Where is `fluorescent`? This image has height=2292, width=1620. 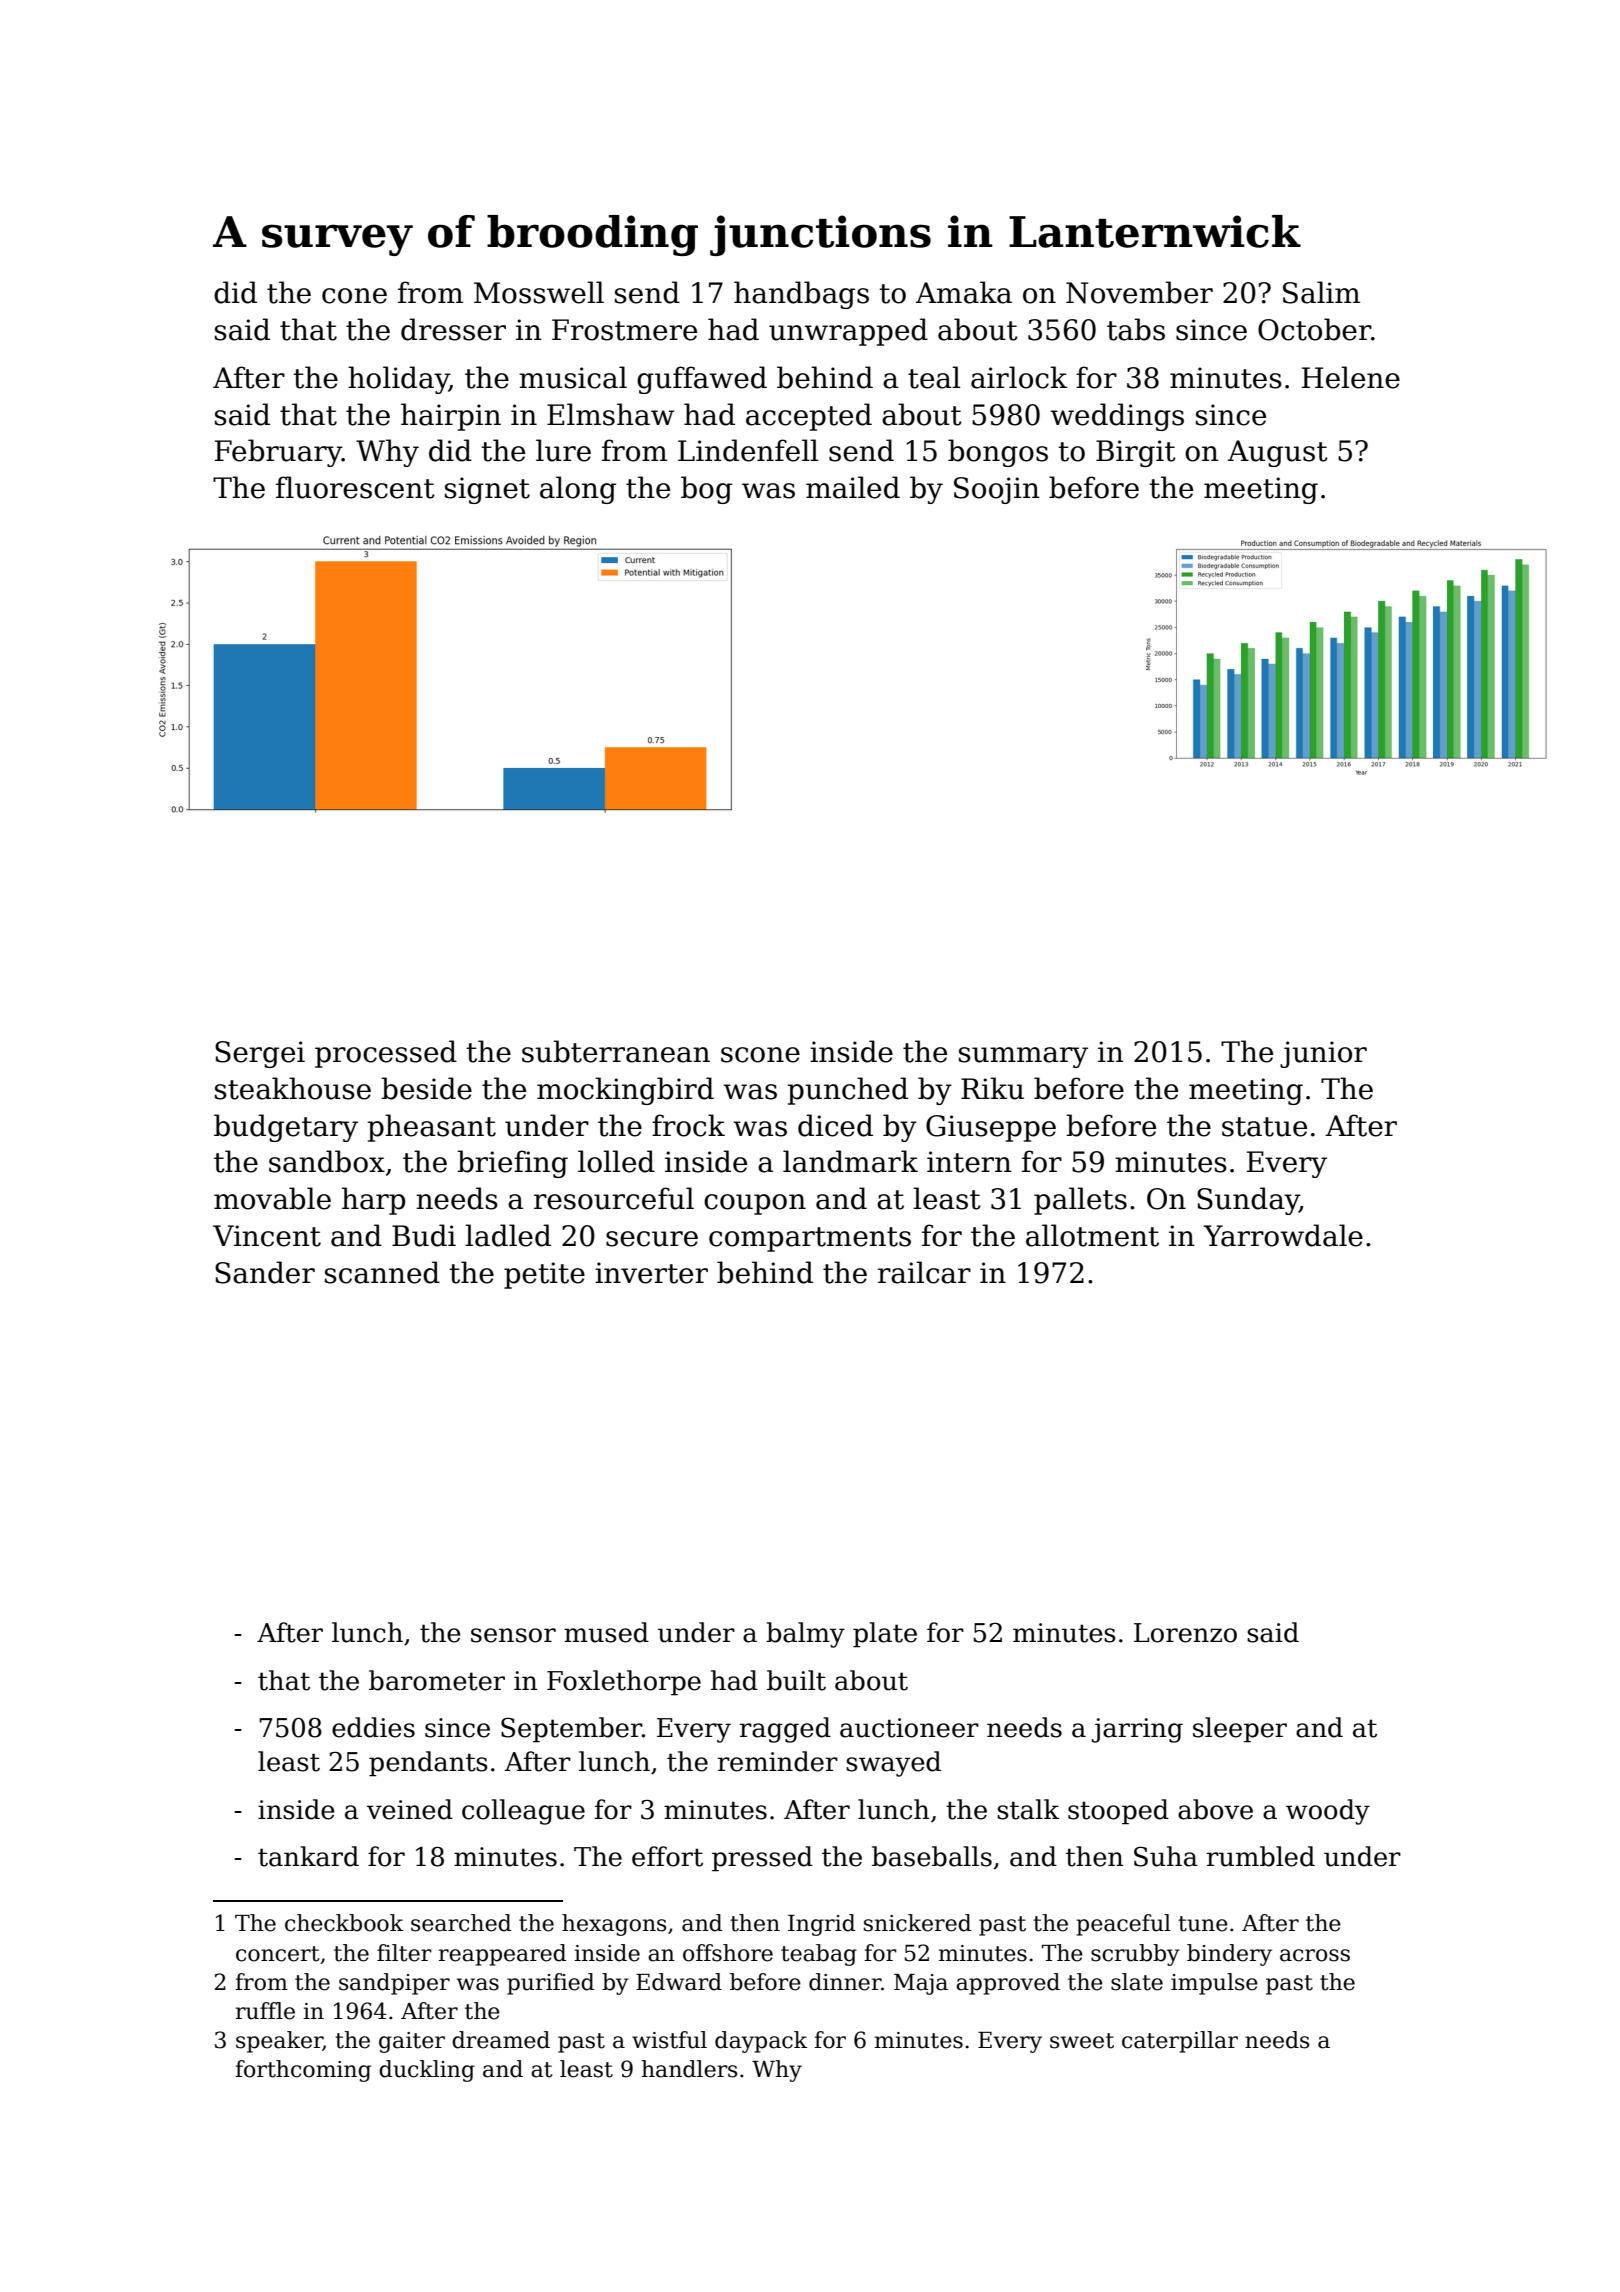
fluorescent is located at coordinates (355, 487).
